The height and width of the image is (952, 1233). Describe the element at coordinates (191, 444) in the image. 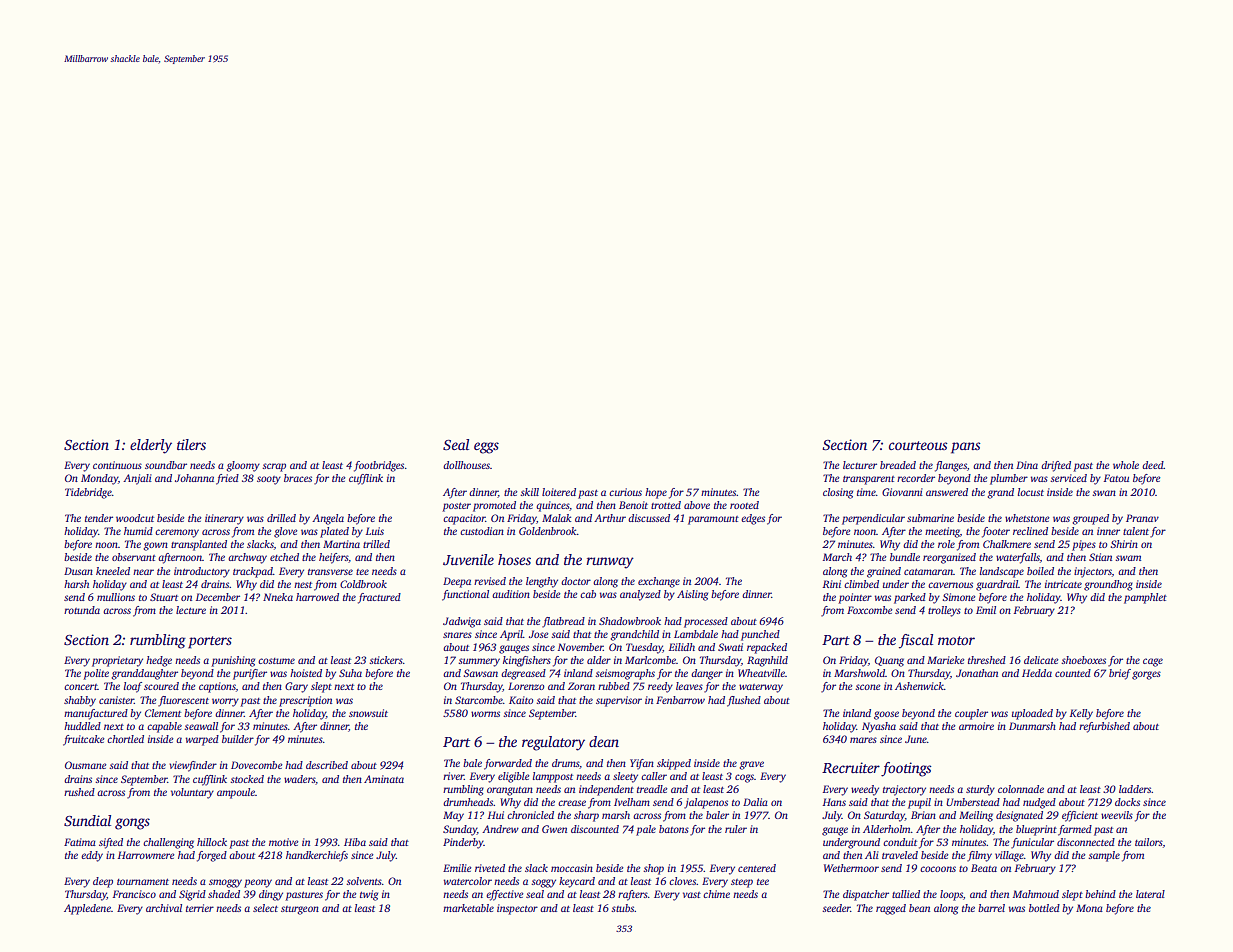

I see `tilers` at that location.
